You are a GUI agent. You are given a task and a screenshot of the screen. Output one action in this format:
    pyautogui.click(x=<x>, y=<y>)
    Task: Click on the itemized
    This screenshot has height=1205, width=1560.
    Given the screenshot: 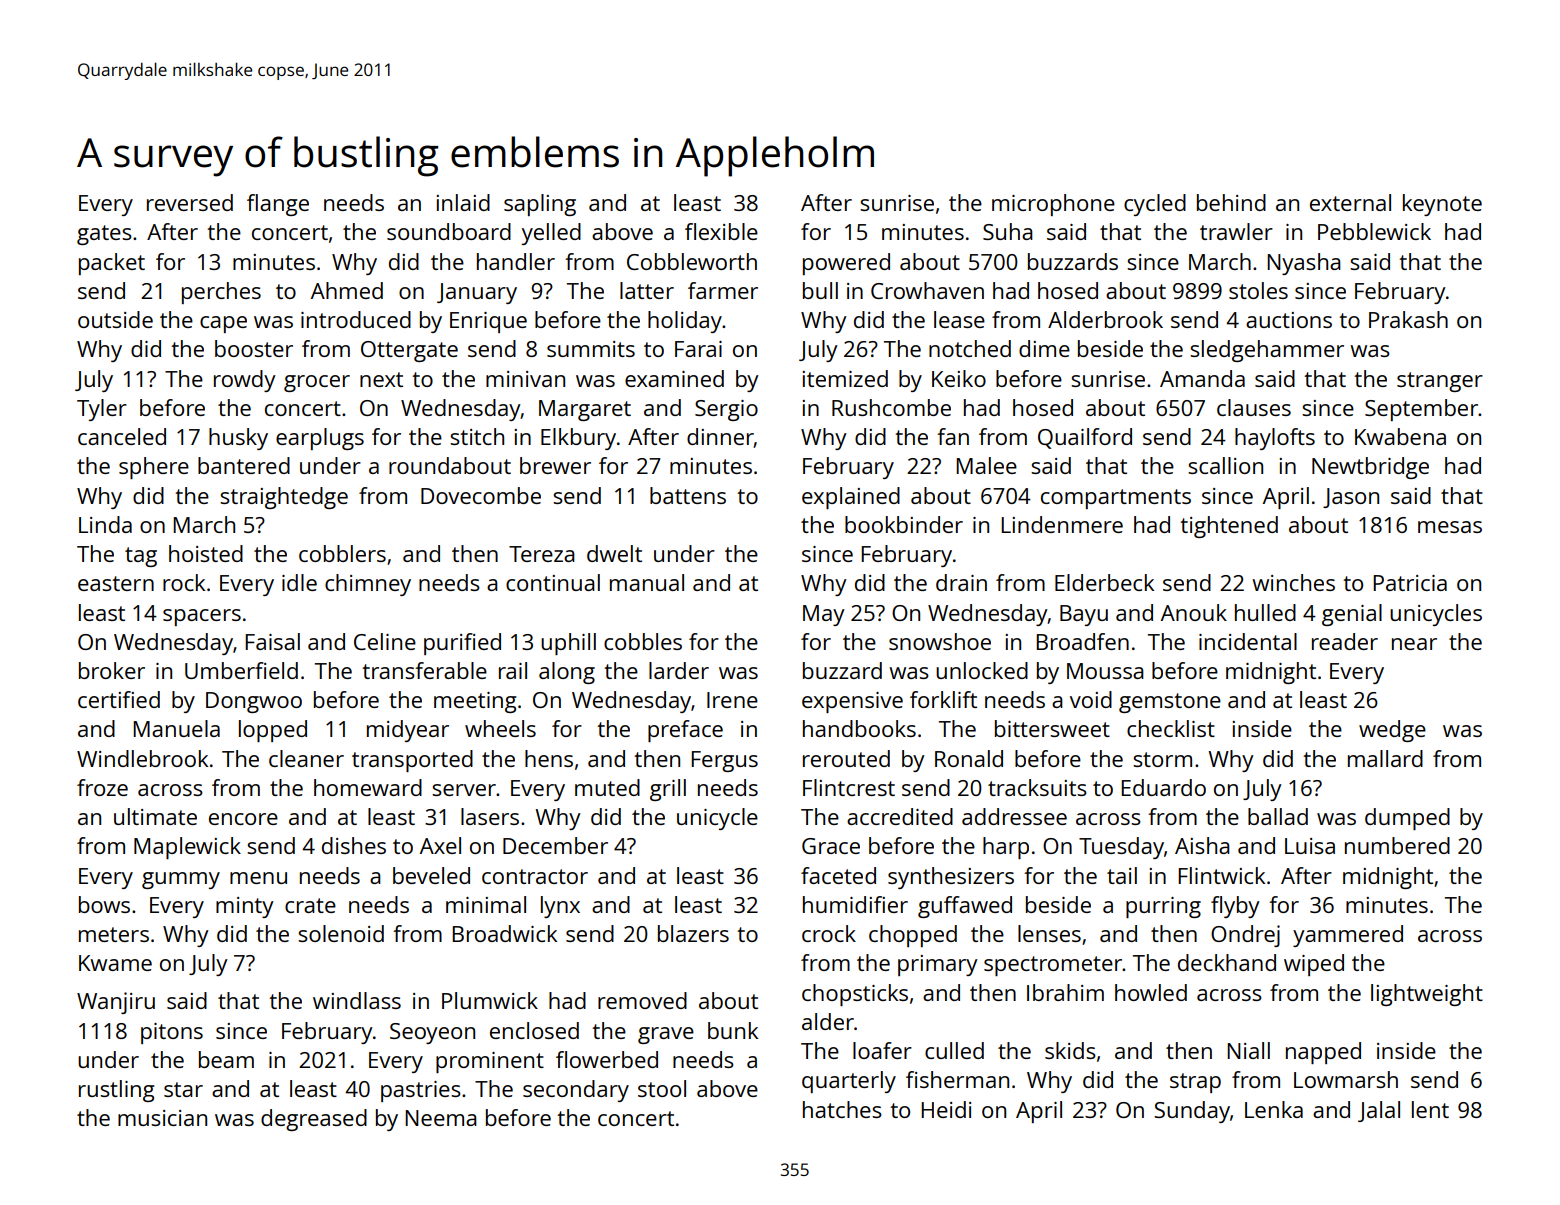 What is the action you would take?
    pyautogui.click(x=845, y=378)
